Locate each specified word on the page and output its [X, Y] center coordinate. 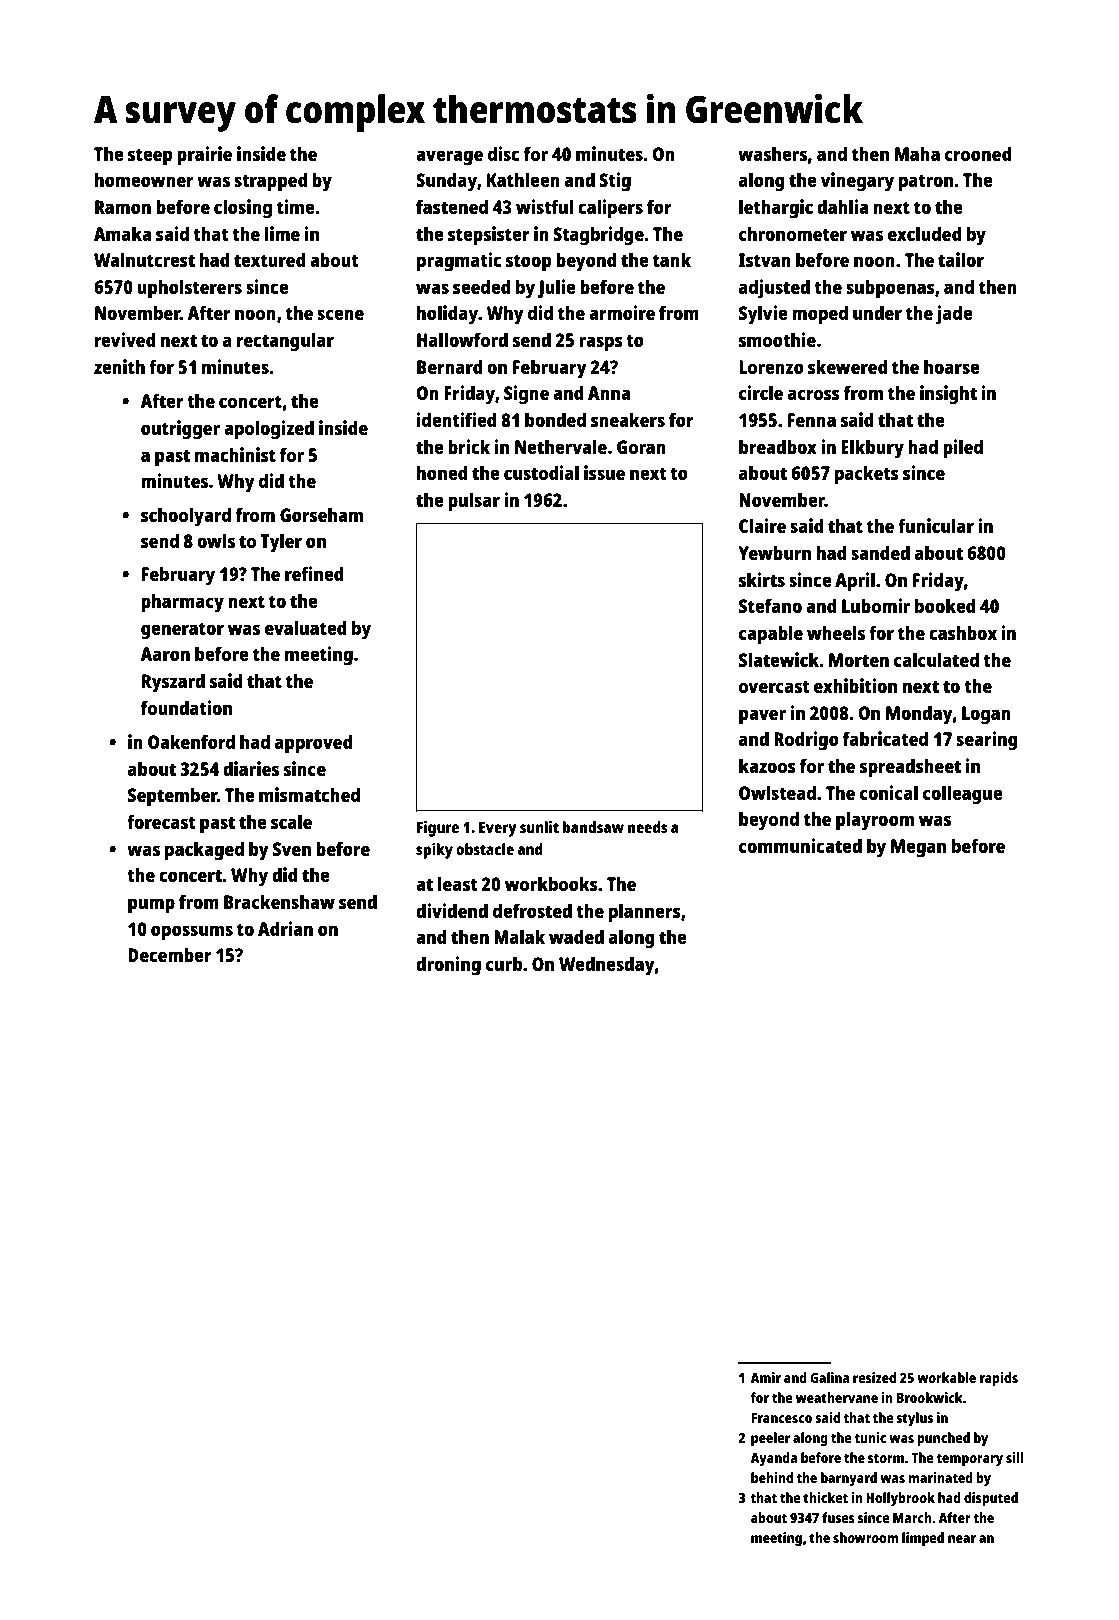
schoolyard [186, 517]
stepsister [489, 236]
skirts [762, 579]
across [814, 394]
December [170, 954]
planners [645, 913]
